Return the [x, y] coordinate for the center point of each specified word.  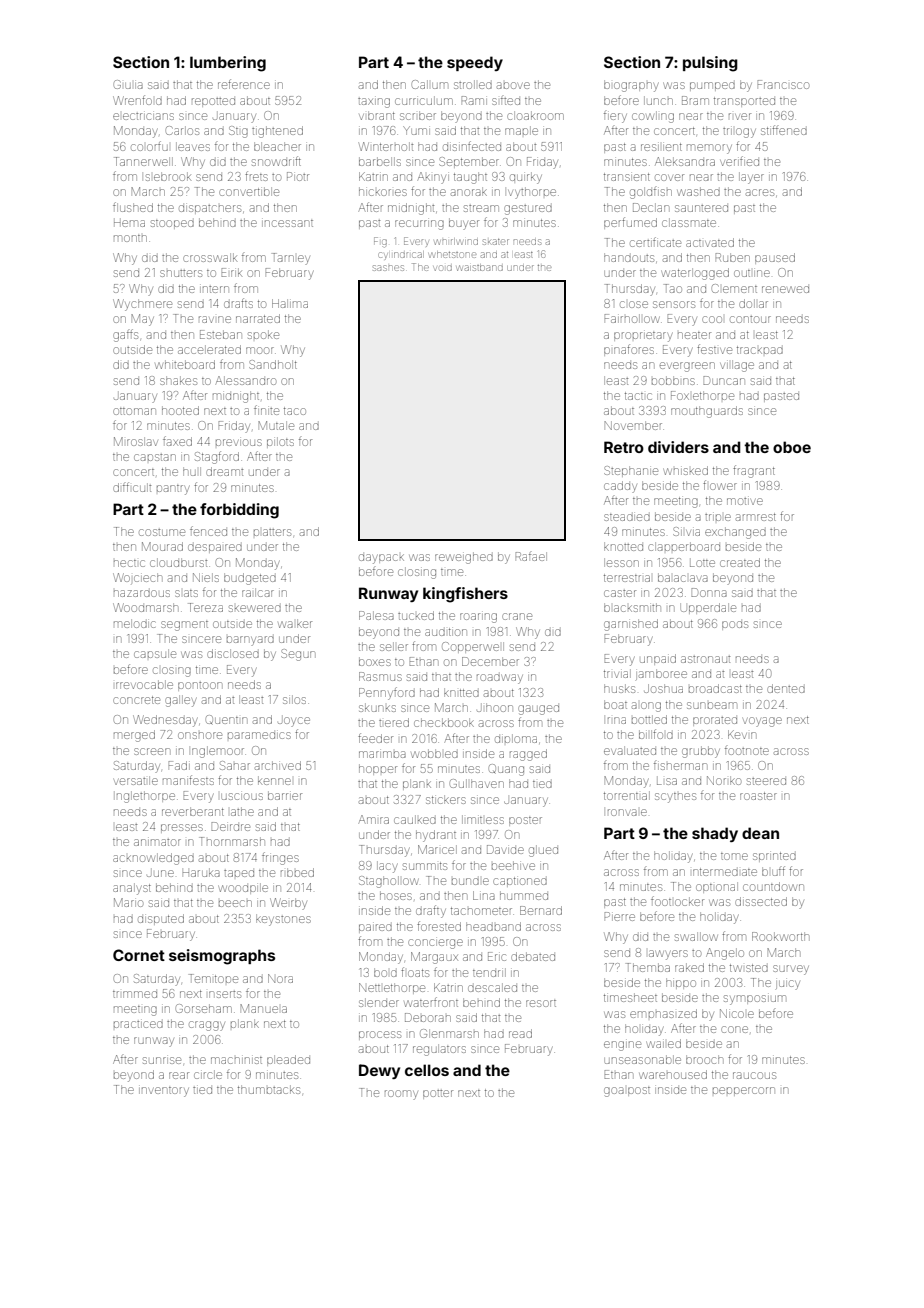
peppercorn [744, 1091]
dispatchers [210, 209]
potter [438, 1094]
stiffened [784, 130]
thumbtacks [269, 1089]
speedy [475, 63]
